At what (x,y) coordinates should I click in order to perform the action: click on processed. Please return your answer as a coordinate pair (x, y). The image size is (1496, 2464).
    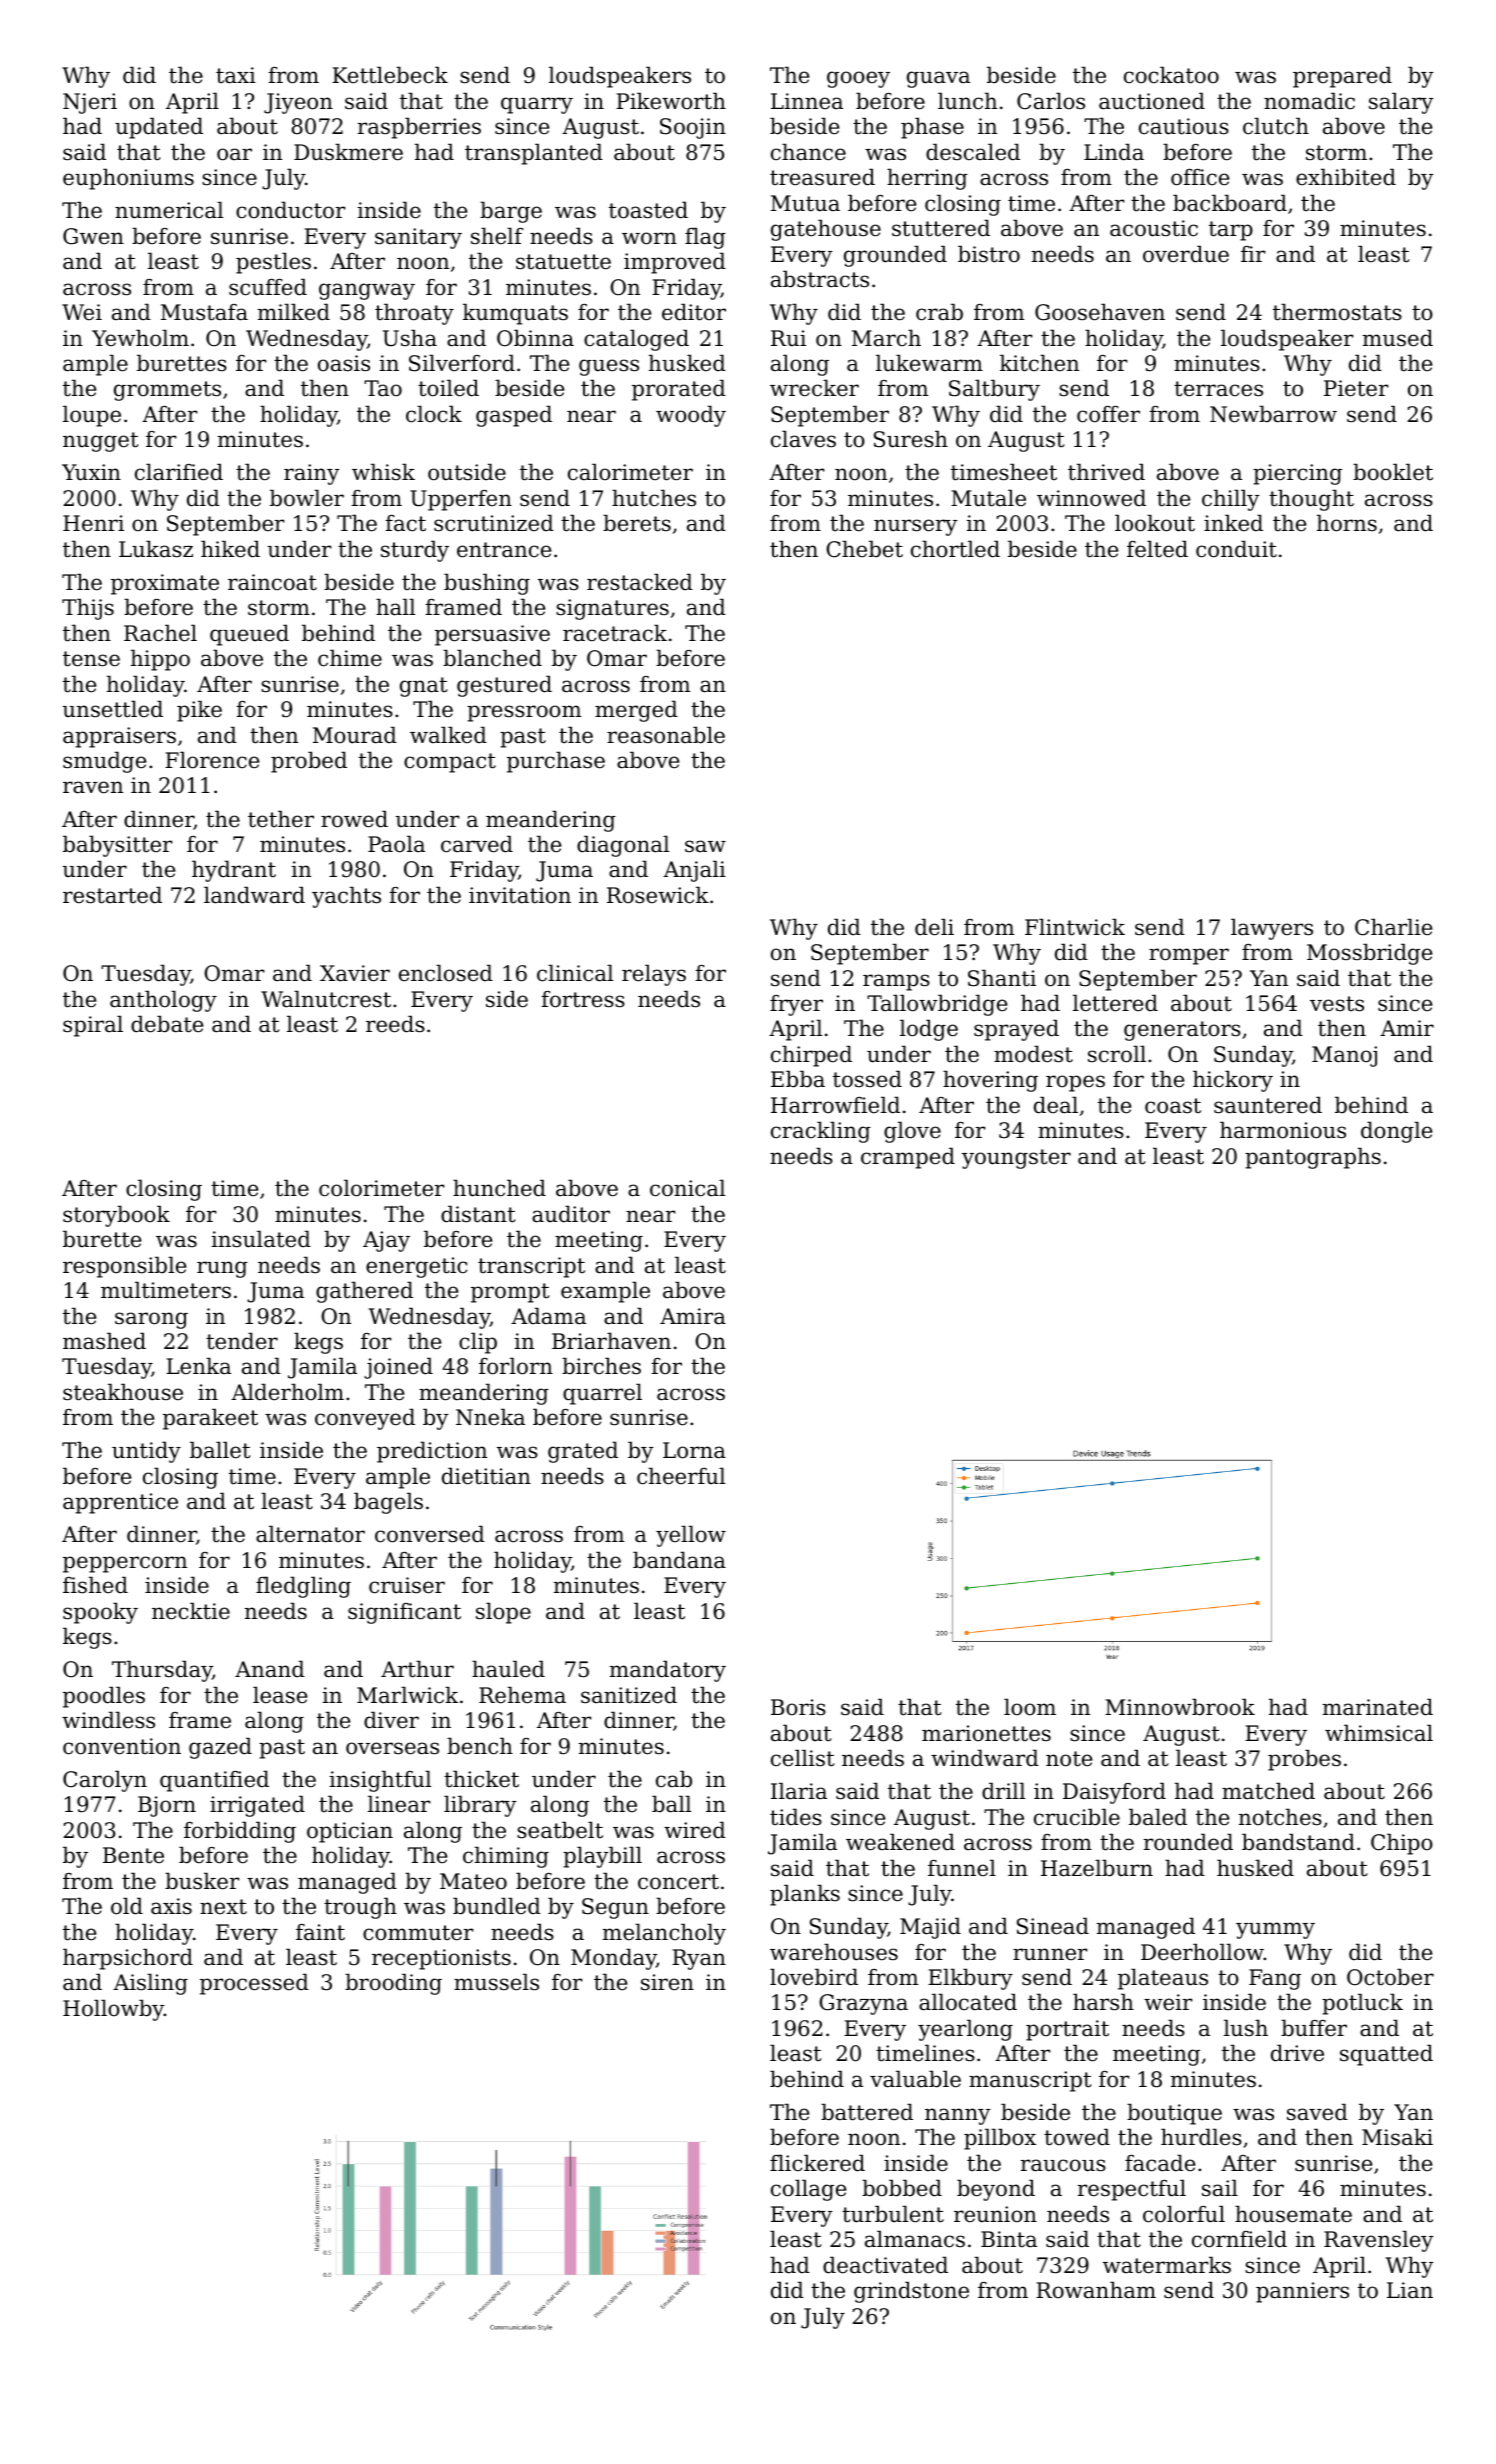
    Looking at the image, I should click on (254, 1984).
